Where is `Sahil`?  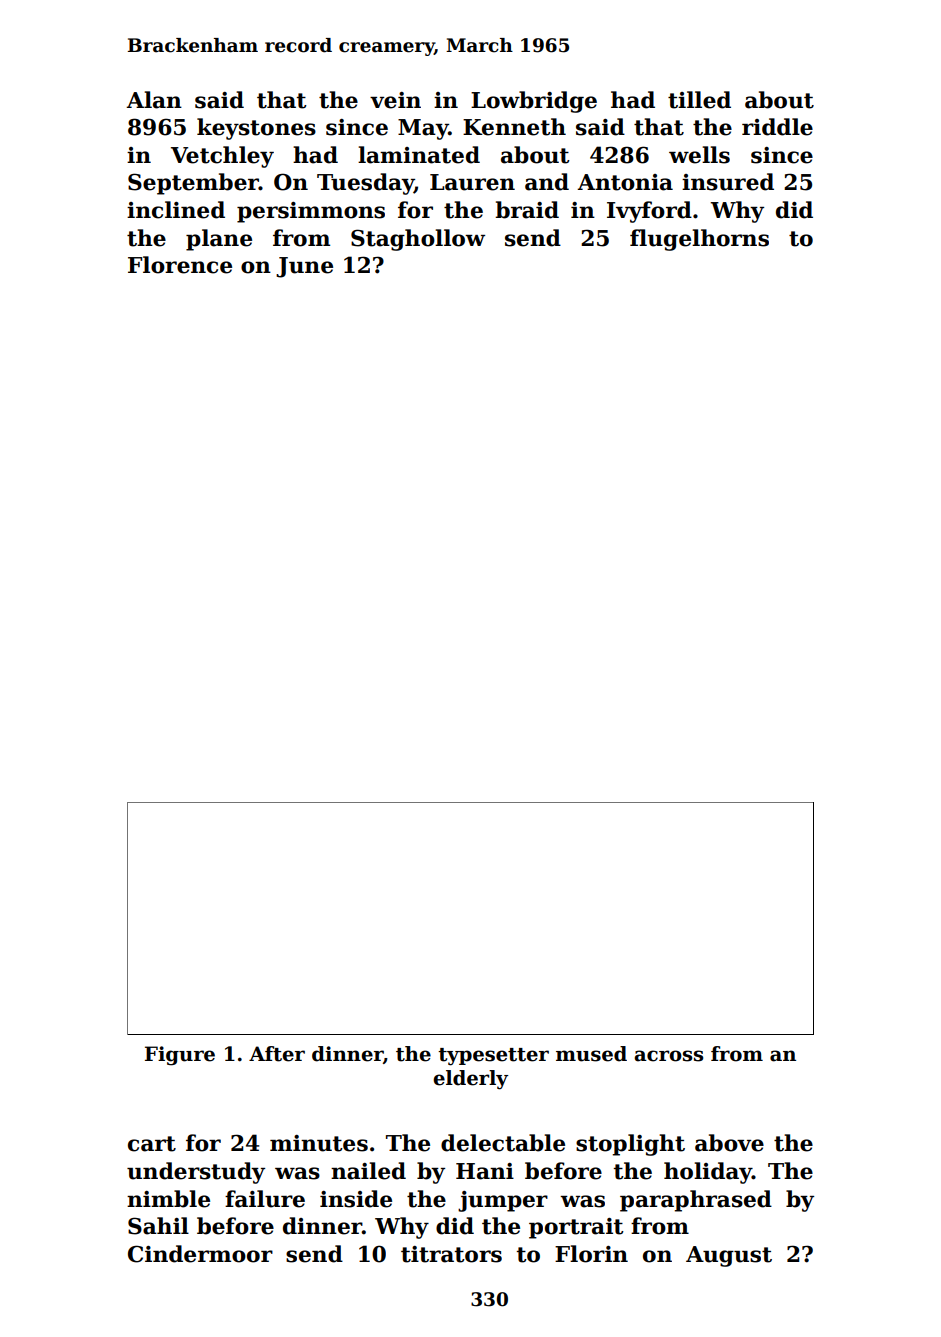
Sahil is located at coordinates (158, 1226).
